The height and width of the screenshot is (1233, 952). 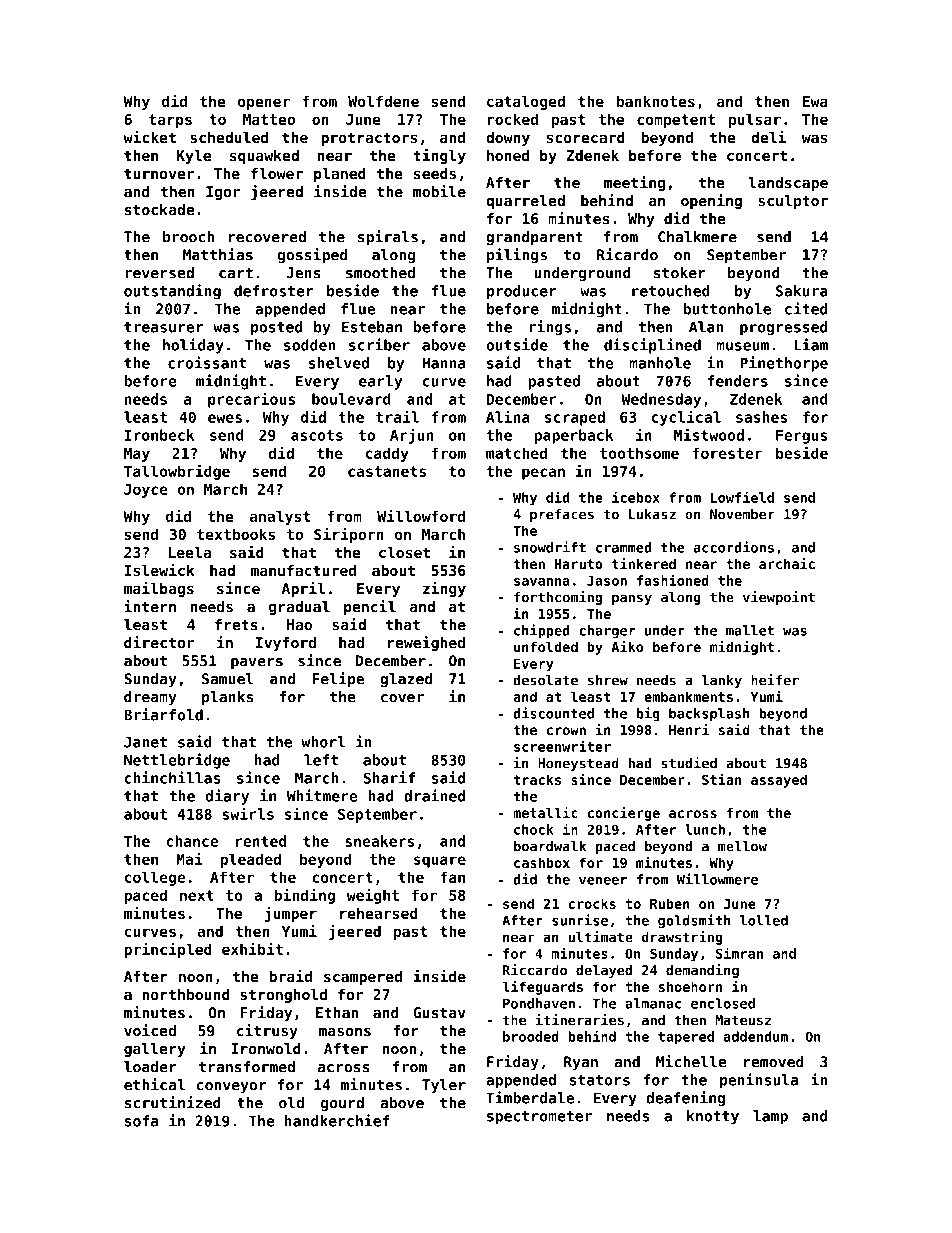 What do you see at coordinates (604, 971) in the screenshot?
I see `delayed` at bounding box center [604, 971].
